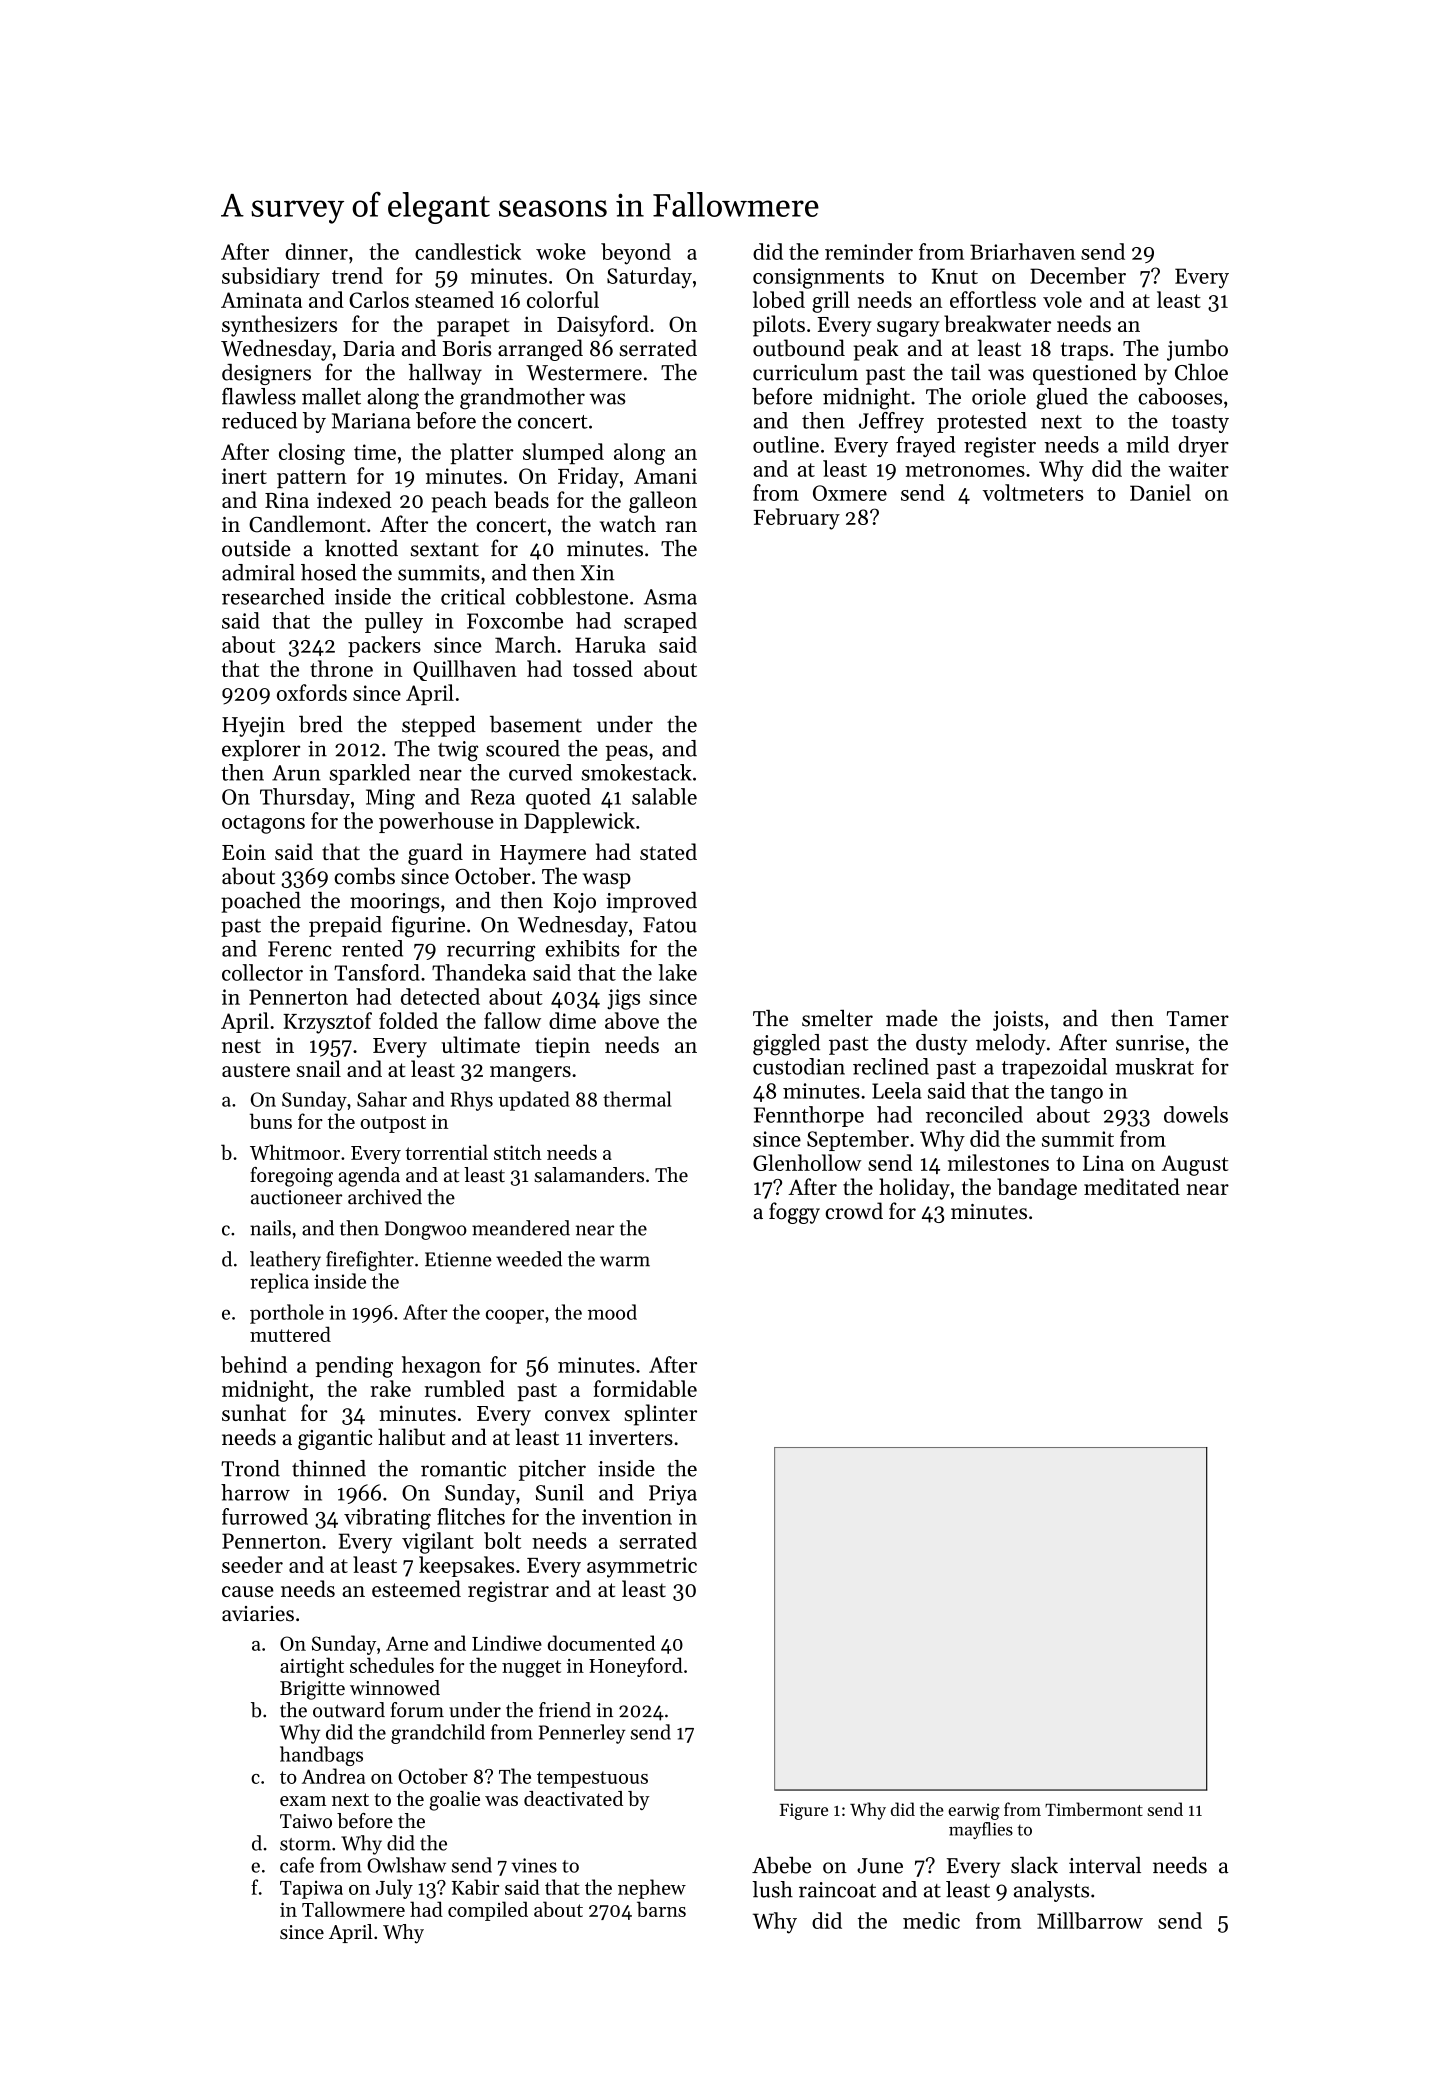  Describe the element at coordinates (458, 1259) in the screenshot. I see `Etienne` at that location.
